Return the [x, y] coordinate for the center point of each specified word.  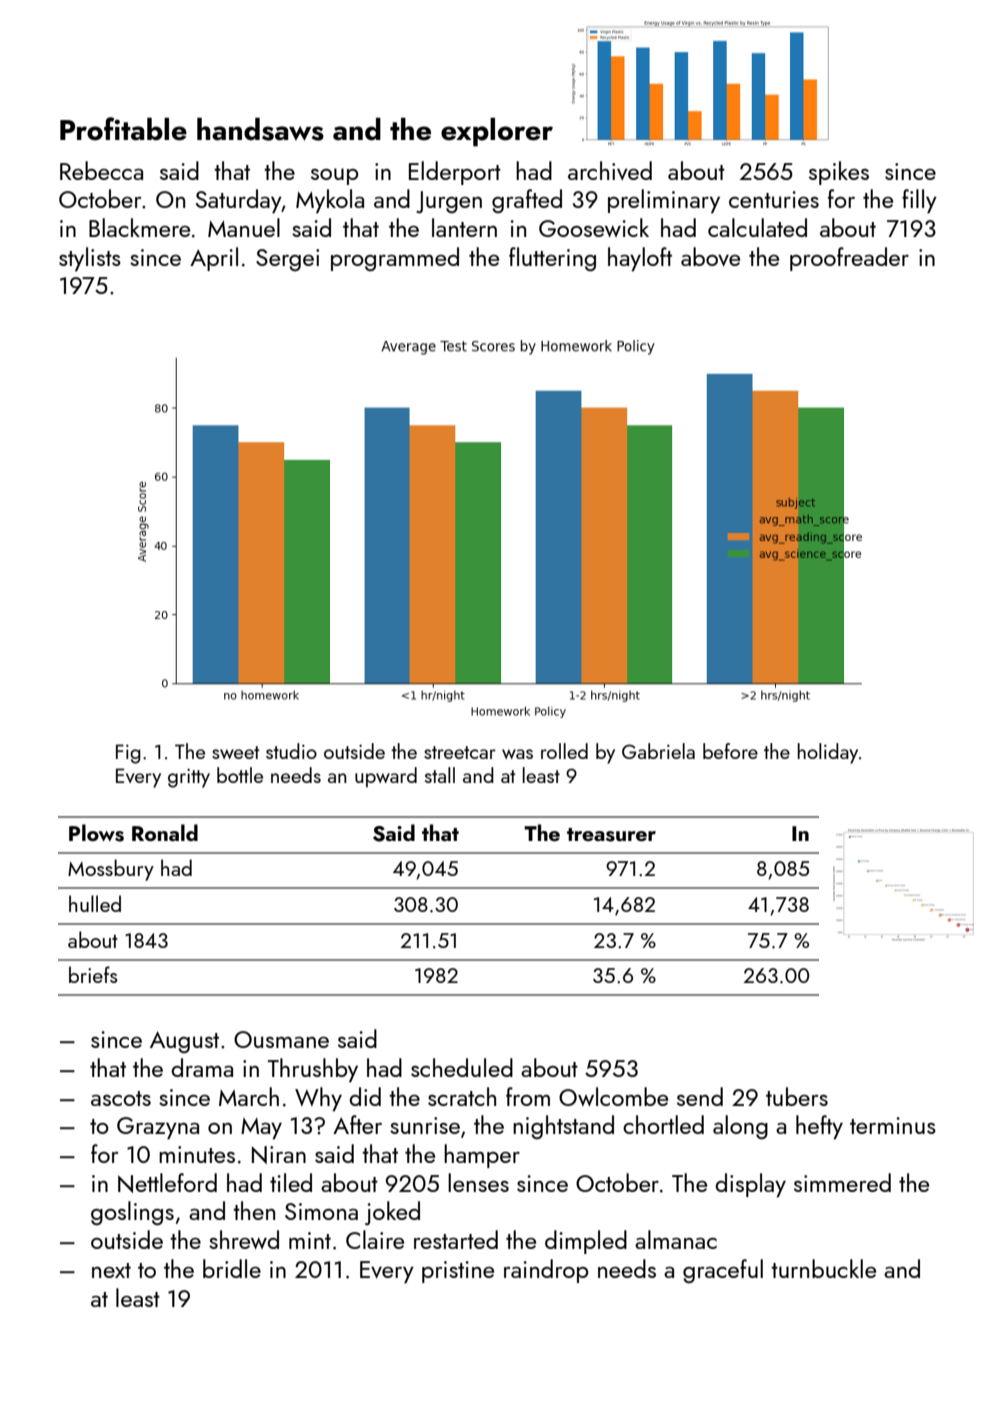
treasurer [611, 835]
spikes [839, 173]
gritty [189, 778]
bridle [232, 1268]
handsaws [260, 129]
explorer [497, 132]
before [730, 751]
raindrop [546, 1271]
